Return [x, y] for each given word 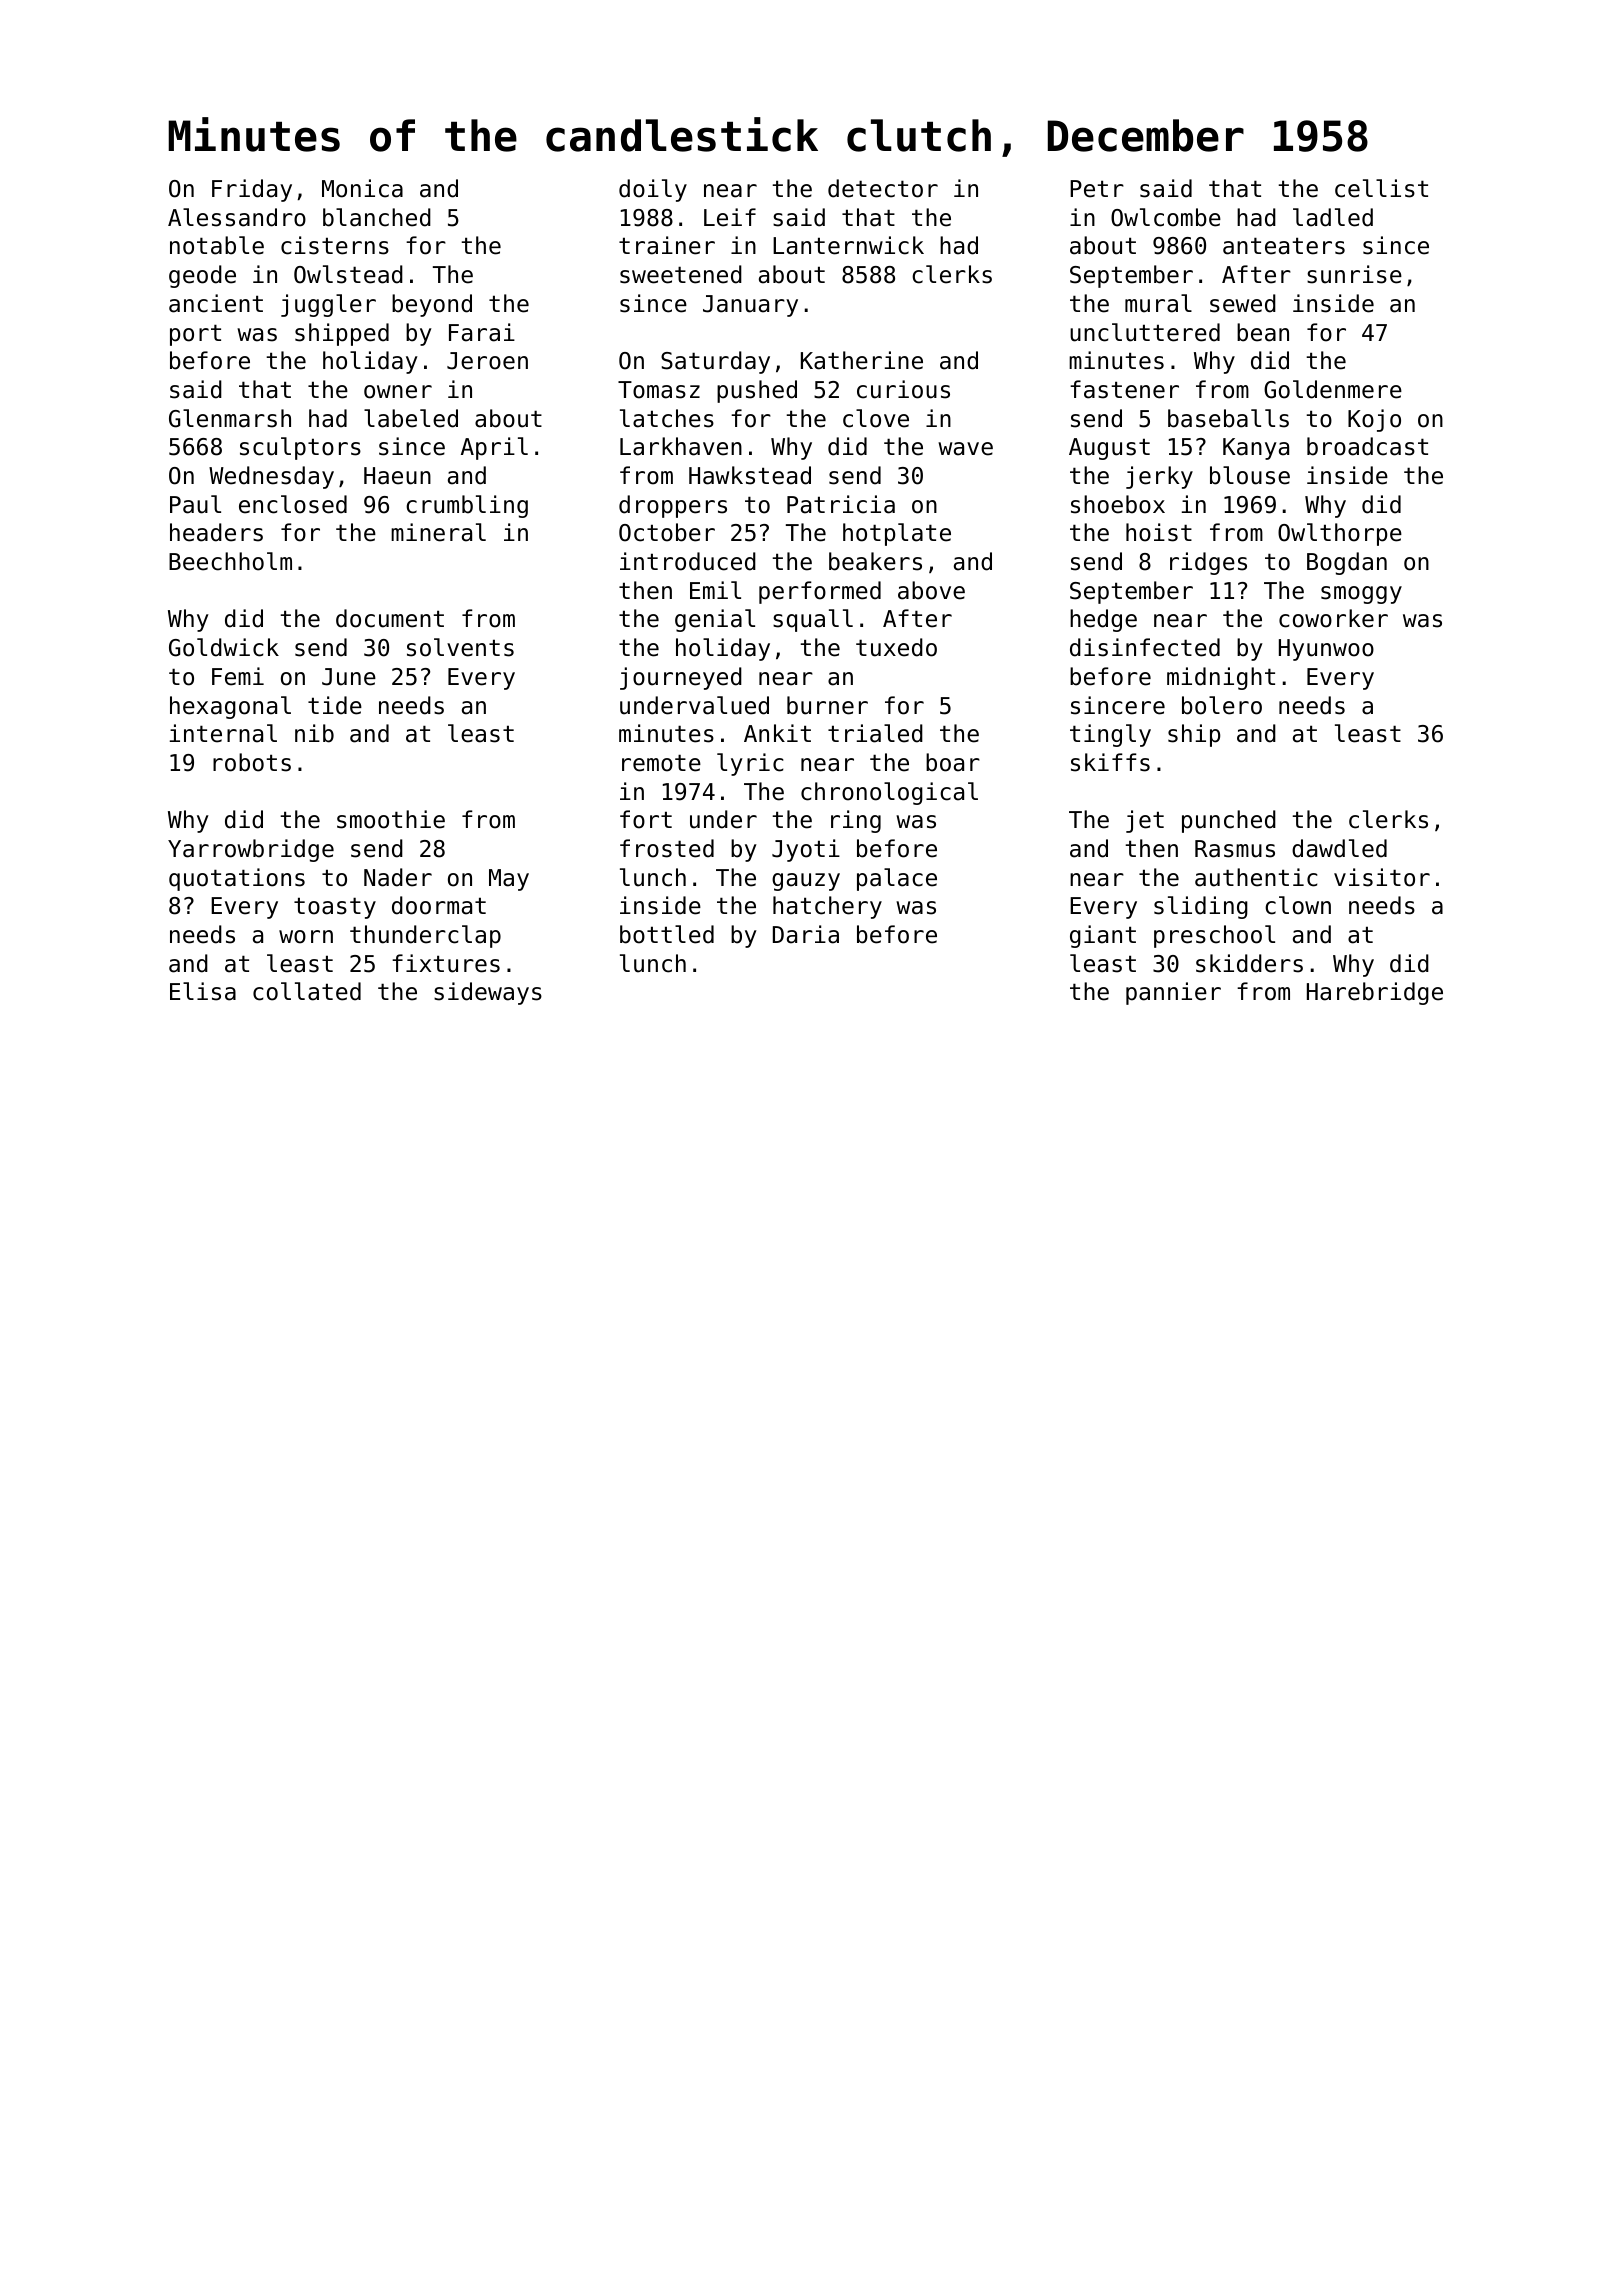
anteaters [1284, 246]
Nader [398, 877]
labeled [411, 418]
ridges [1208, 563]
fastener [1124, 389]
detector [883, 188]
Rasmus [1235, 849]
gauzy [806, 882]
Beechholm [230, 561]
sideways [488, 993]
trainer [667, 245]
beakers [875, 561]
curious [903, 389]
